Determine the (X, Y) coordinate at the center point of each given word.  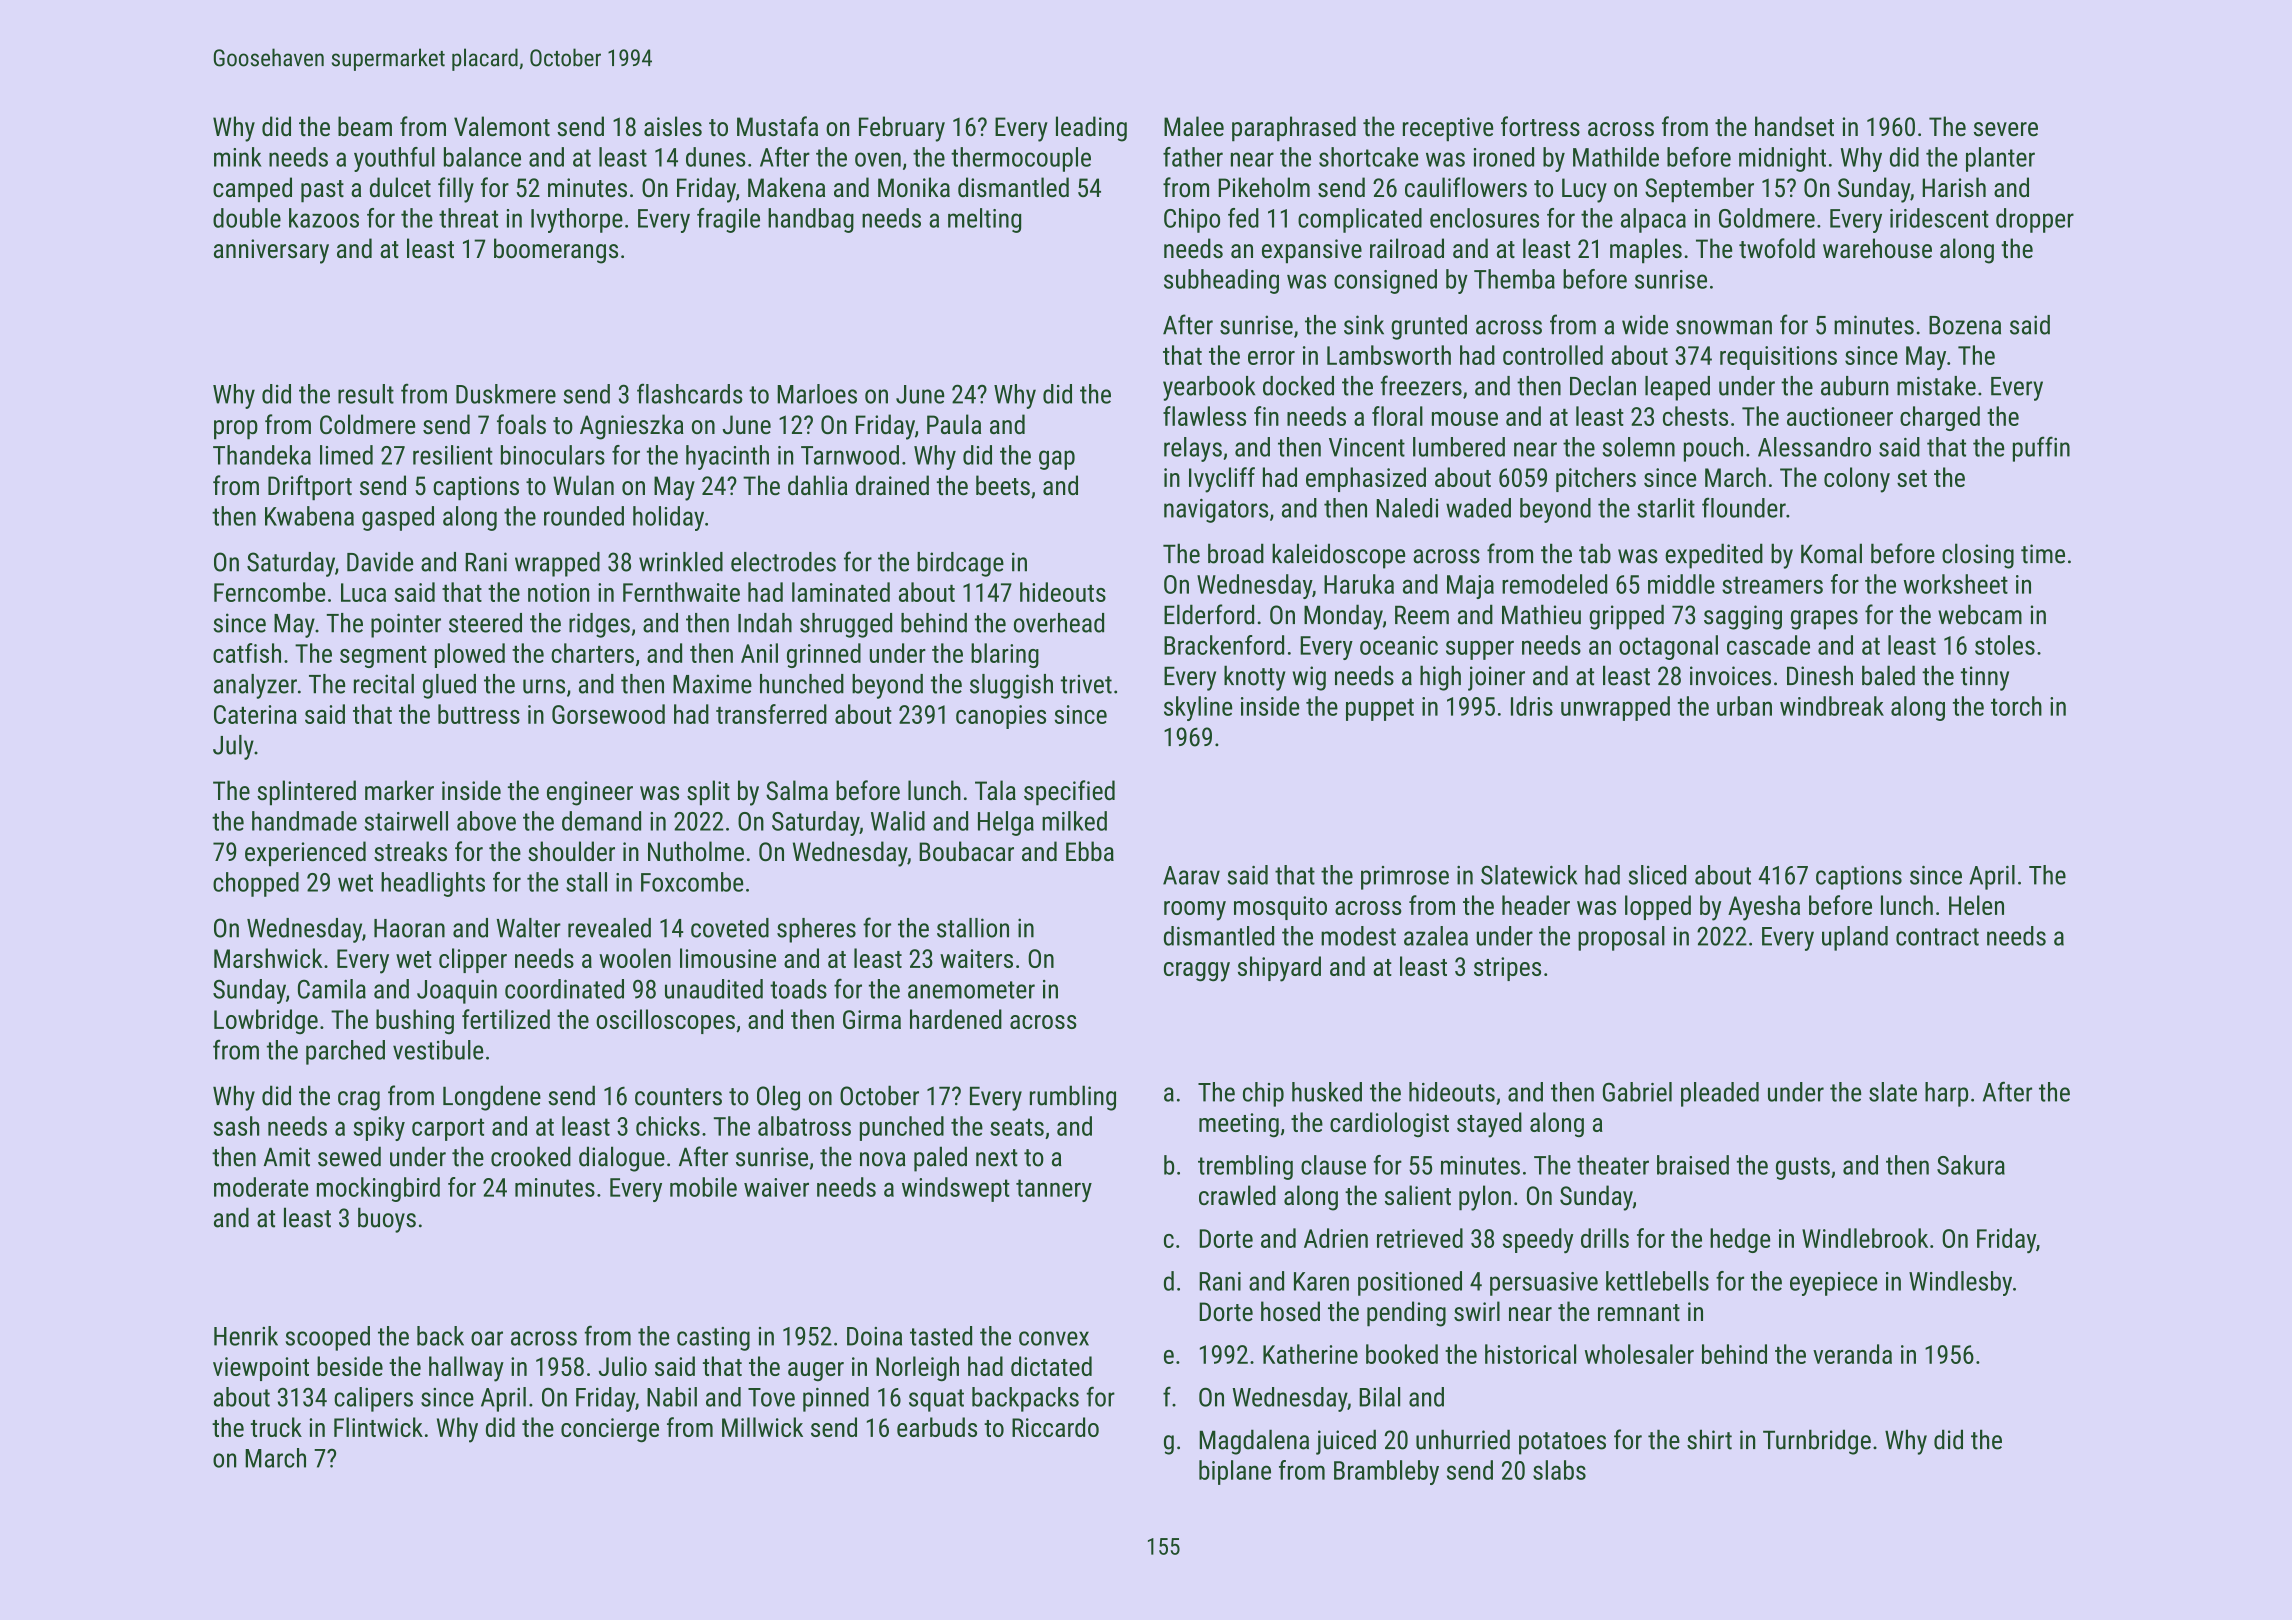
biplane (1235, 1472)
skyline (1198, 708)
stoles (2005, 645)
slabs (1559, 1470)
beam (365, 126)
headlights (433, 884)
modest (1358, 936)
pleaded (1720, 1094)
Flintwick (378, 1427)
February (902, 129)
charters (592, 653)
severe (2006, 129)
